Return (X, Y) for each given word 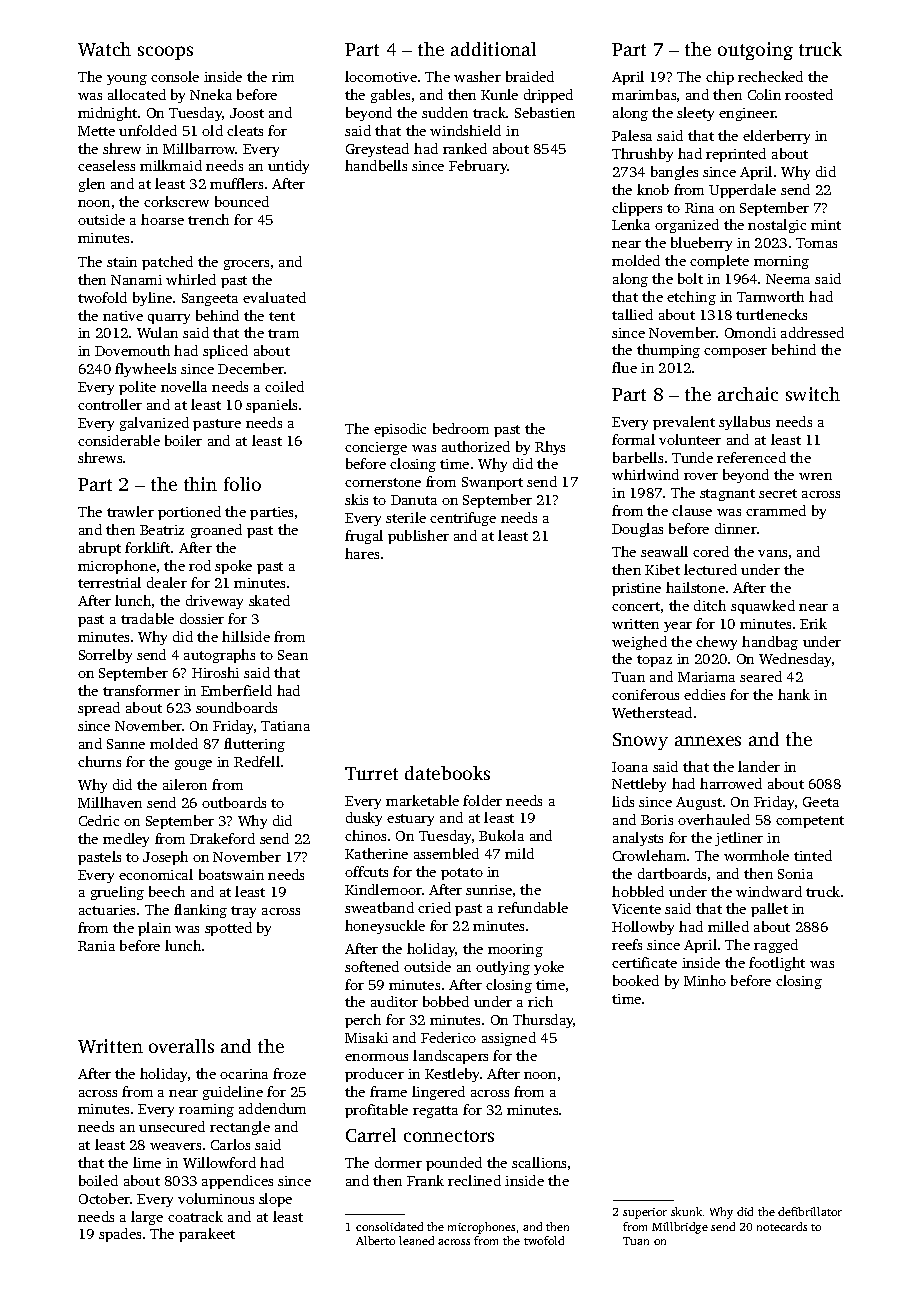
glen (92, 185)
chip (720, 78)
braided (530, 76)
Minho (705, 980)
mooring (515, 950)
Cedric (99, 820)
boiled (98, 1180)
